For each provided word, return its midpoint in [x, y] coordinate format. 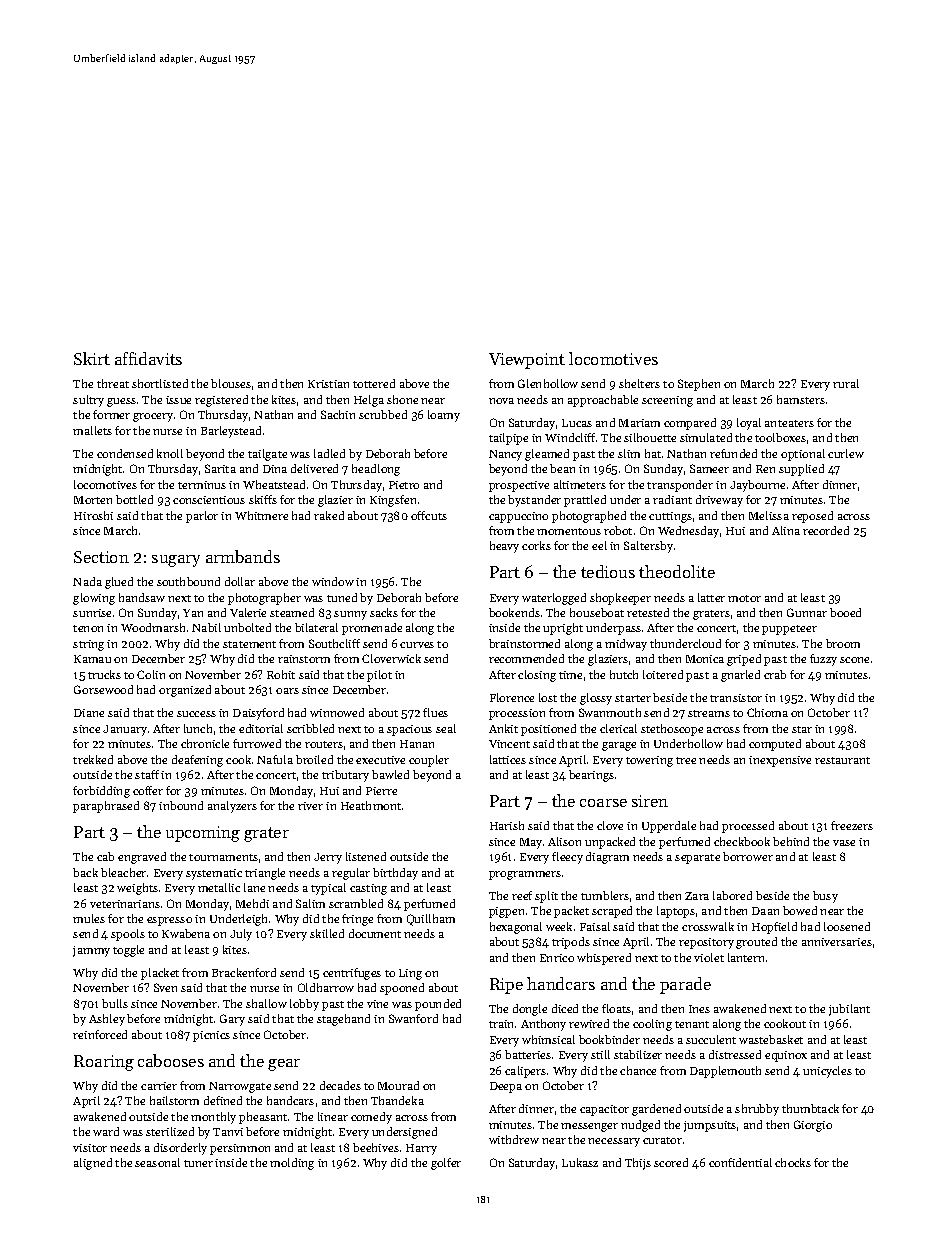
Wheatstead [274, 484]
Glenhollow [548, 383]
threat [113, 383]
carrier [159, 1086]
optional [803, 455]
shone [402, 399]
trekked [93, 759]
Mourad [398, 1085]
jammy [91, 951]
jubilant [849, 1010]
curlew [846, 453]
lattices [508, 759]
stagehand [343, 1020]
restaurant [842, 760]
